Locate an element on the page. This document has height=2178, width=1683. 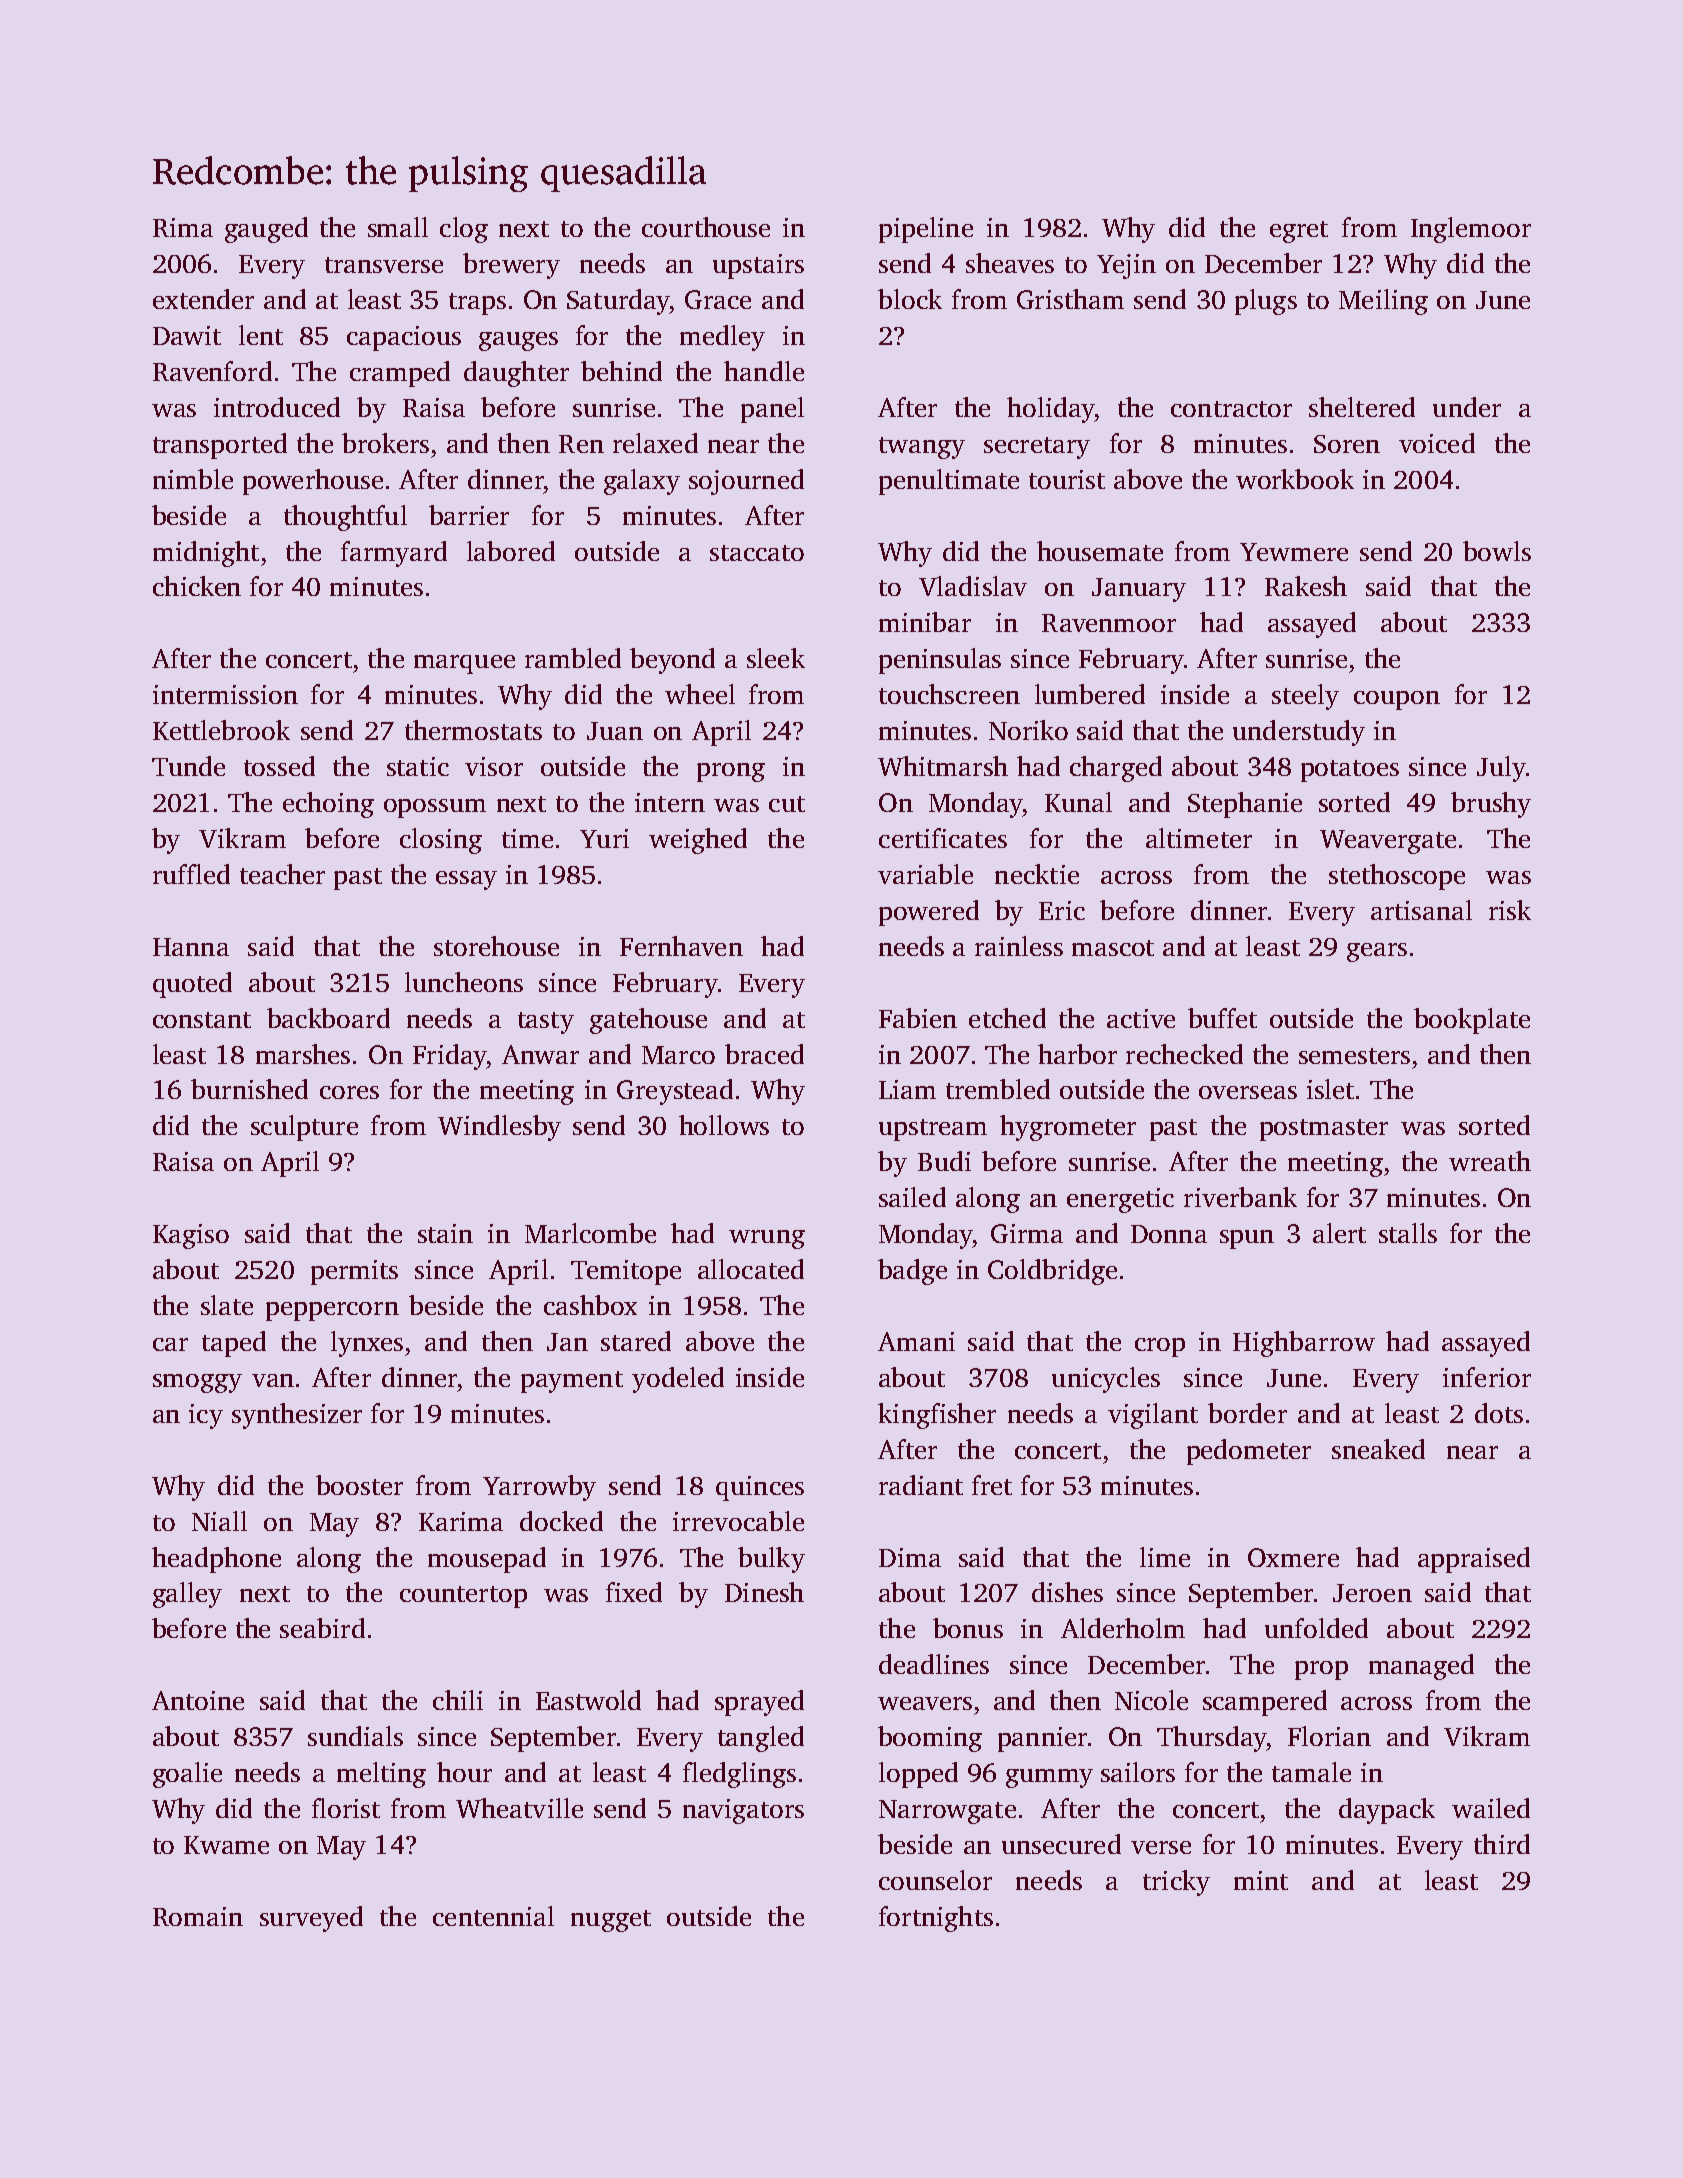
quinces is located at coordinates (760, 1488).
